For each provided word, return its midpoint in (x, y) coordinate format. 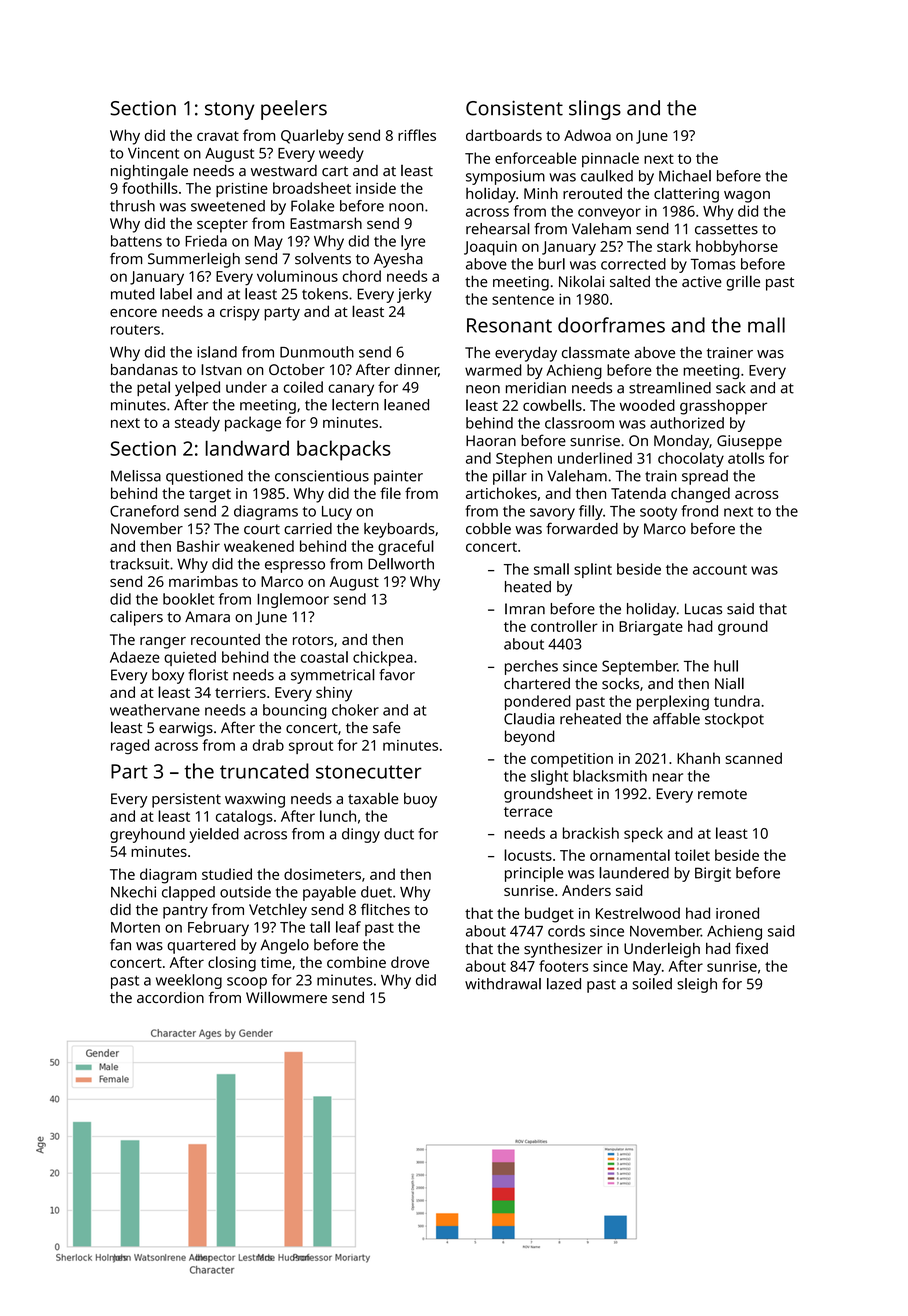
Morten (135, 927)
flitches (385, 909)
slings (595, 110)
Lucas (703, 609)
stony (230, 111)
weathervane (155, 710)
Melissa (136, 476)
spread (705, 477)
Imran (525, 609)
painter (398, 477)
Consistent (514, 108)
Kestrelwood (638, 913)
